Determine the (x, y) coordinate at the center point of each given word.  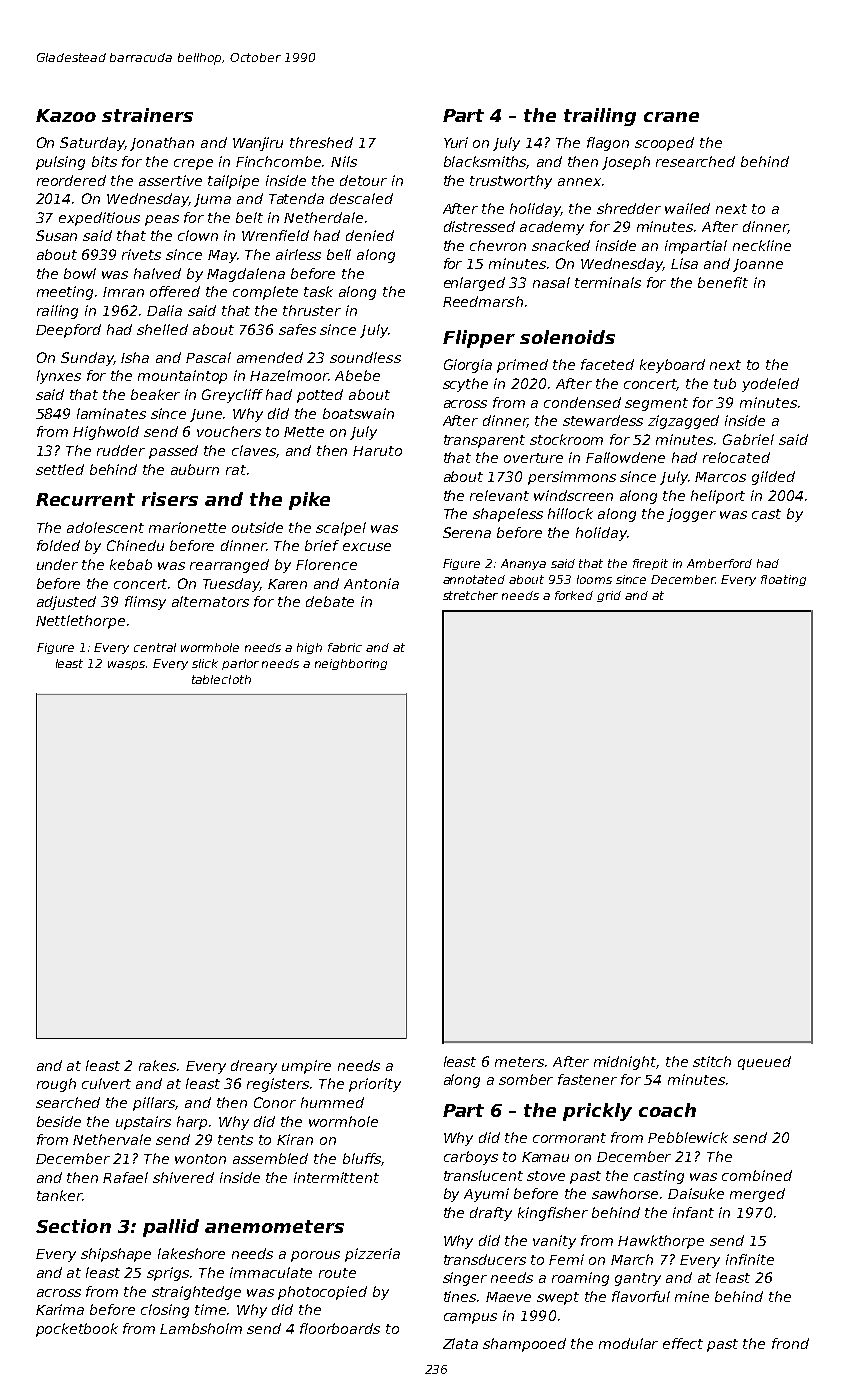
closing (165, 1311)
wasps (126, 665)
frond (790, 1343)
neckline (762, 245)
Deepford (68, 331)
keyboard (672, 366)
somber (526, 1079)
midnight (625, 1063)
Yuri (456, 142)
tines (461, 1296)
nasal (551, 282)
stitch (712, 1061)
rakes (158, 1065)
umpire (306, 1067)
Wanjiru (258, 144)
